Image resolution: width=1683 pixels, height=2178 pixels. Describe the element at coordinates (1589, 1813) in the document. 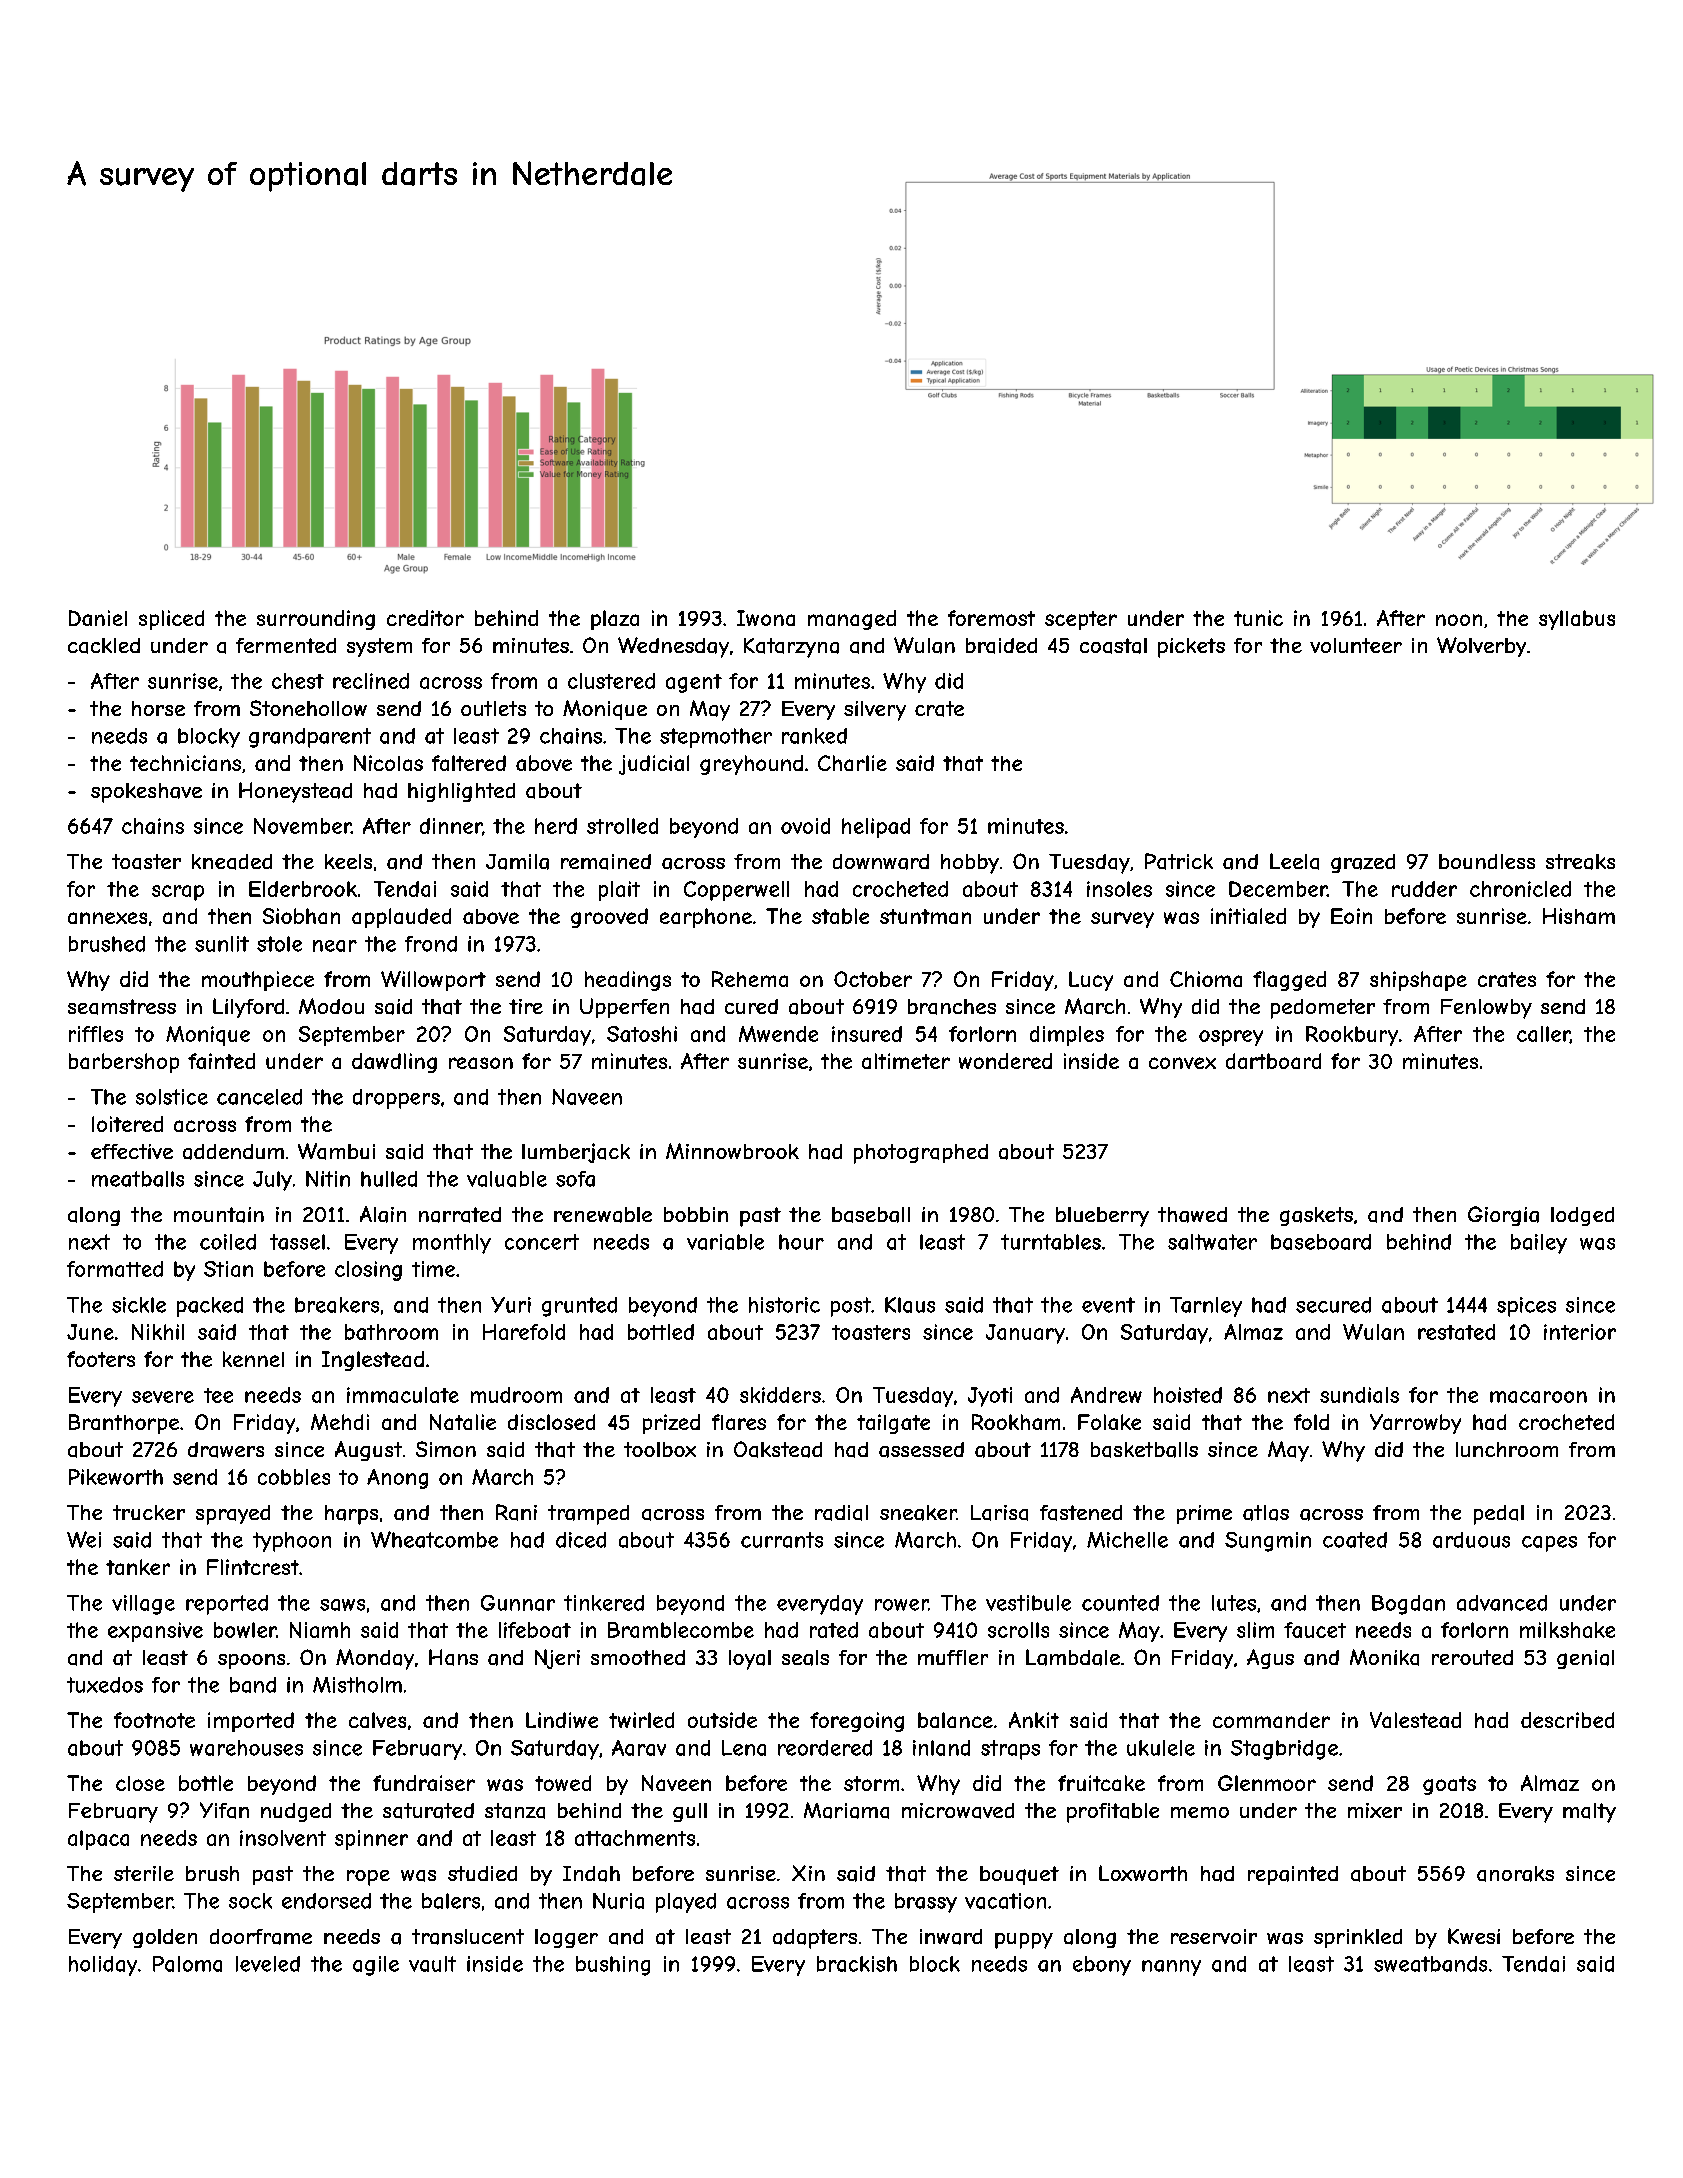

I see `malty` at that location.
